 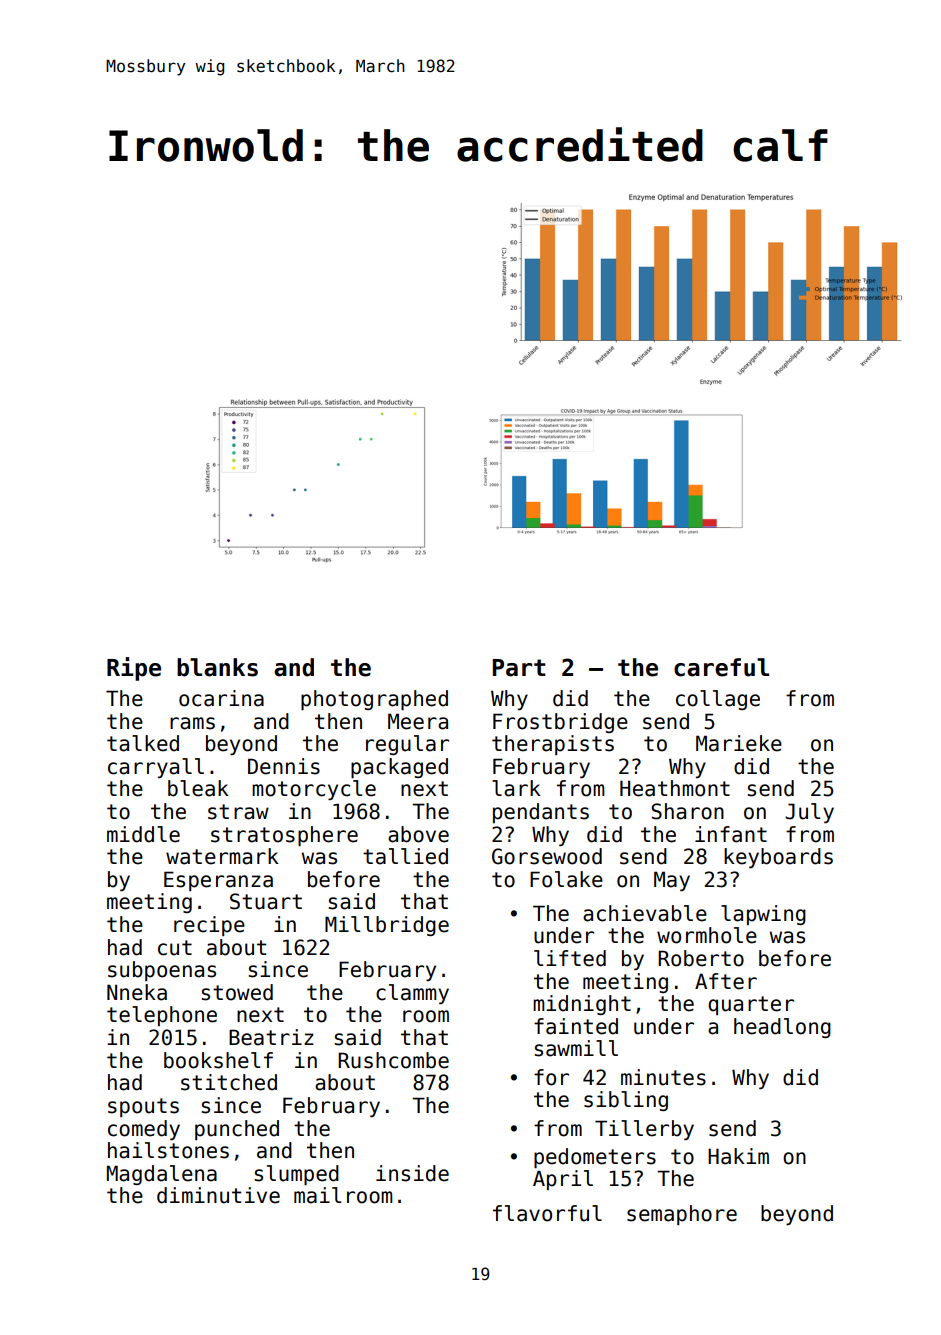 I want to click on lapwing, so click(x=763, y=915).
